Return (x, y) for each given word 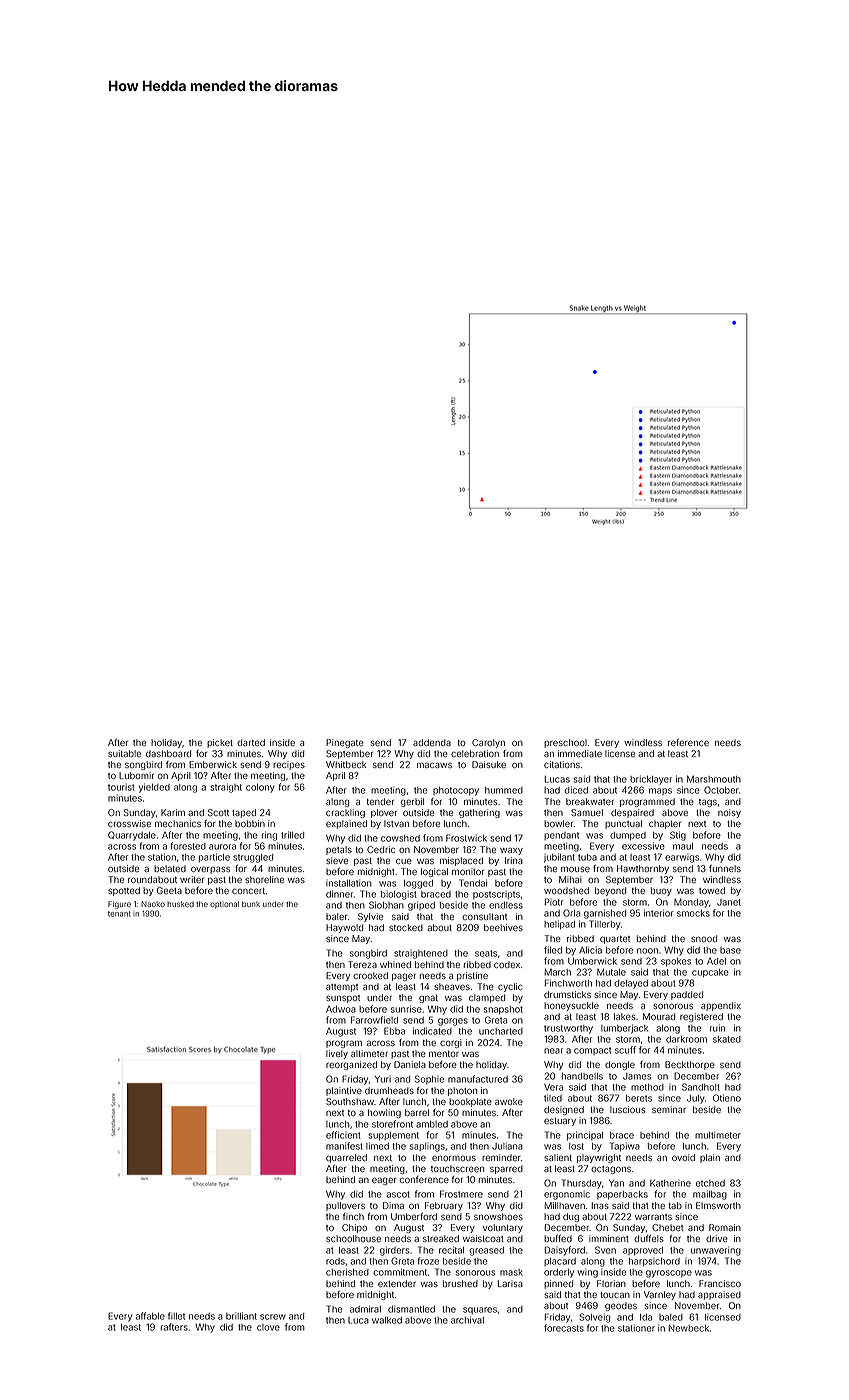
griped (421, 906)
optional (224, 905)
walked (387, 1320)
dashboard (168, 753)
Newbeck (689, 1328)
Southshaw (350, 1101)
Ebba (394, 1031)
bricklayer (651, 780)
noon (647, 951)
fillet (176, 1316)
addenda (432, 742)
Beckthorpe (690, 1065)
